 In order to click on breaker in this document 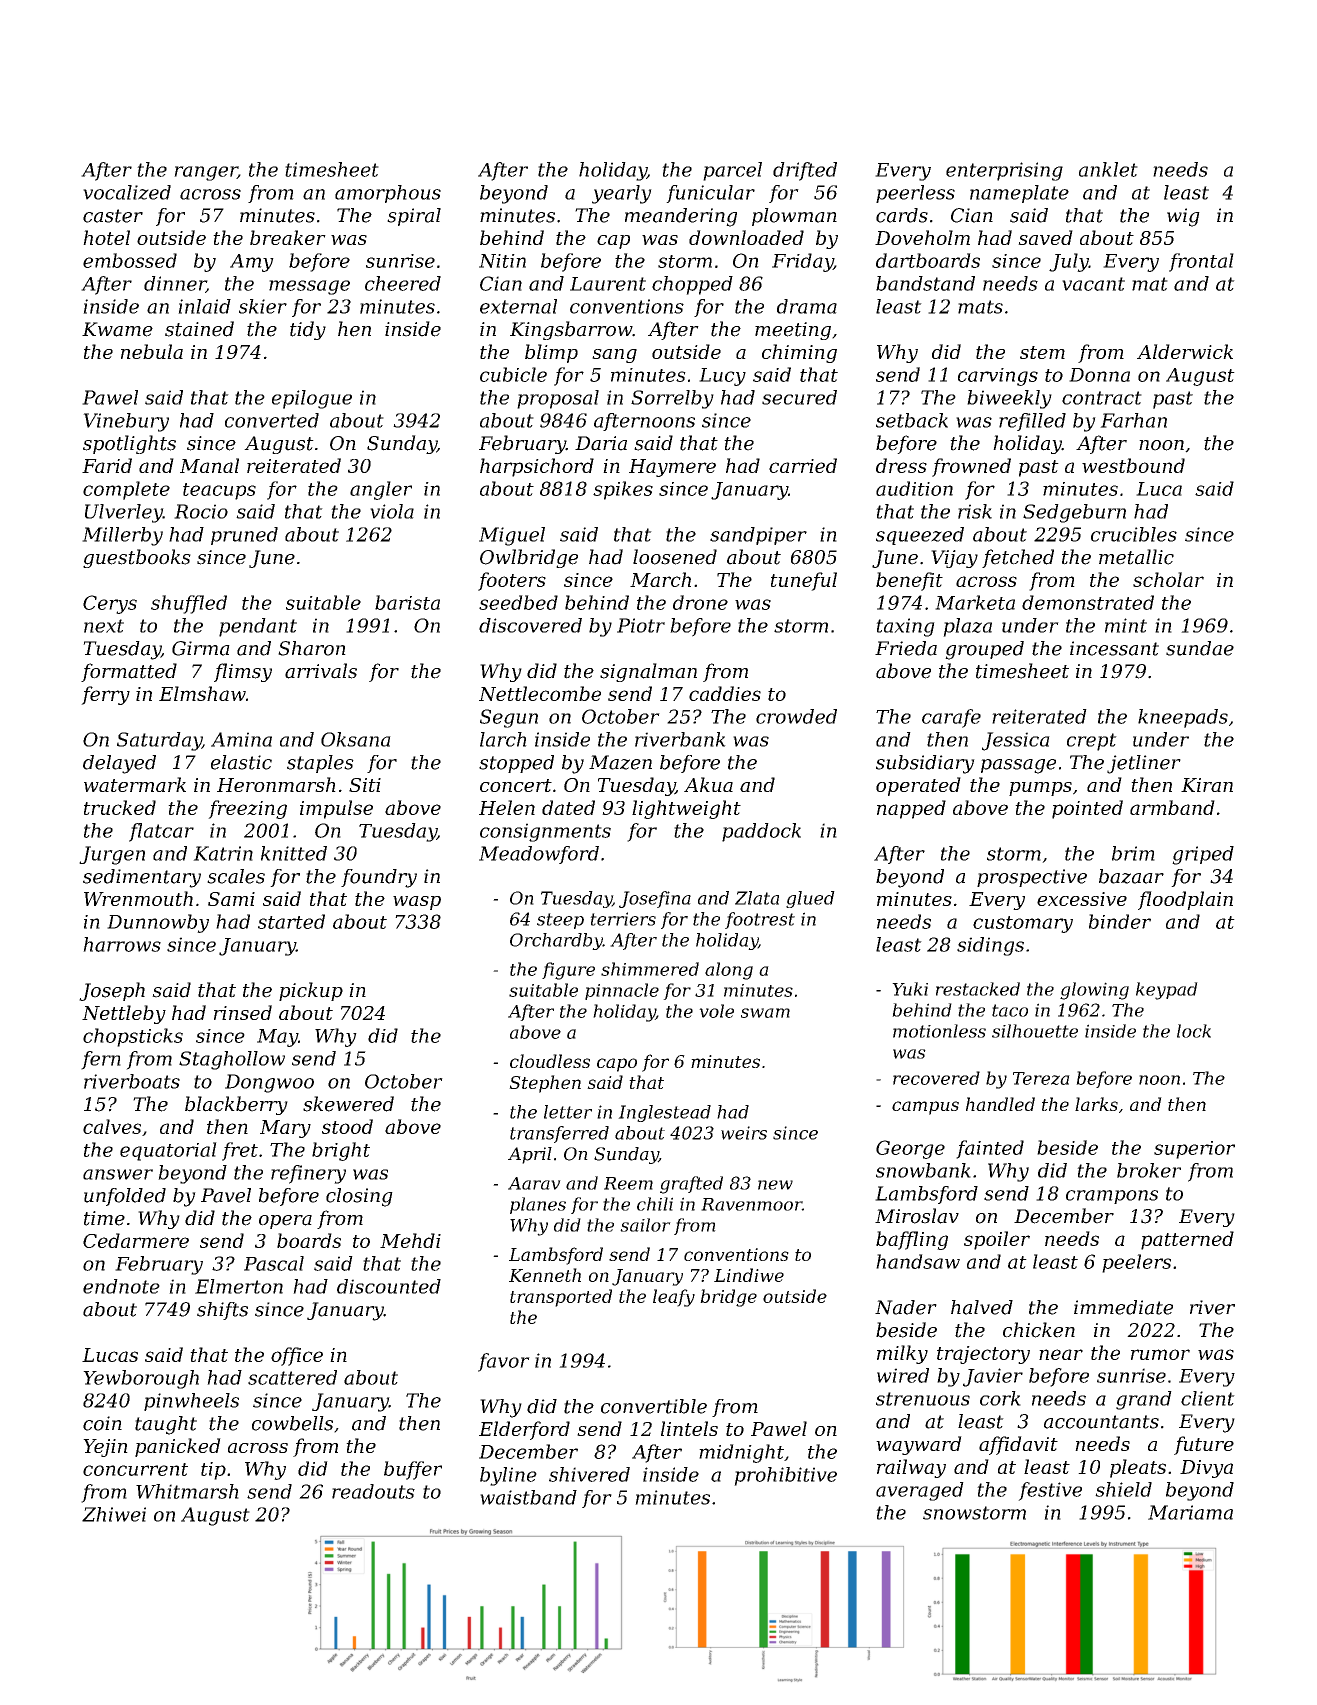, I will do `click(288, 237)`.
